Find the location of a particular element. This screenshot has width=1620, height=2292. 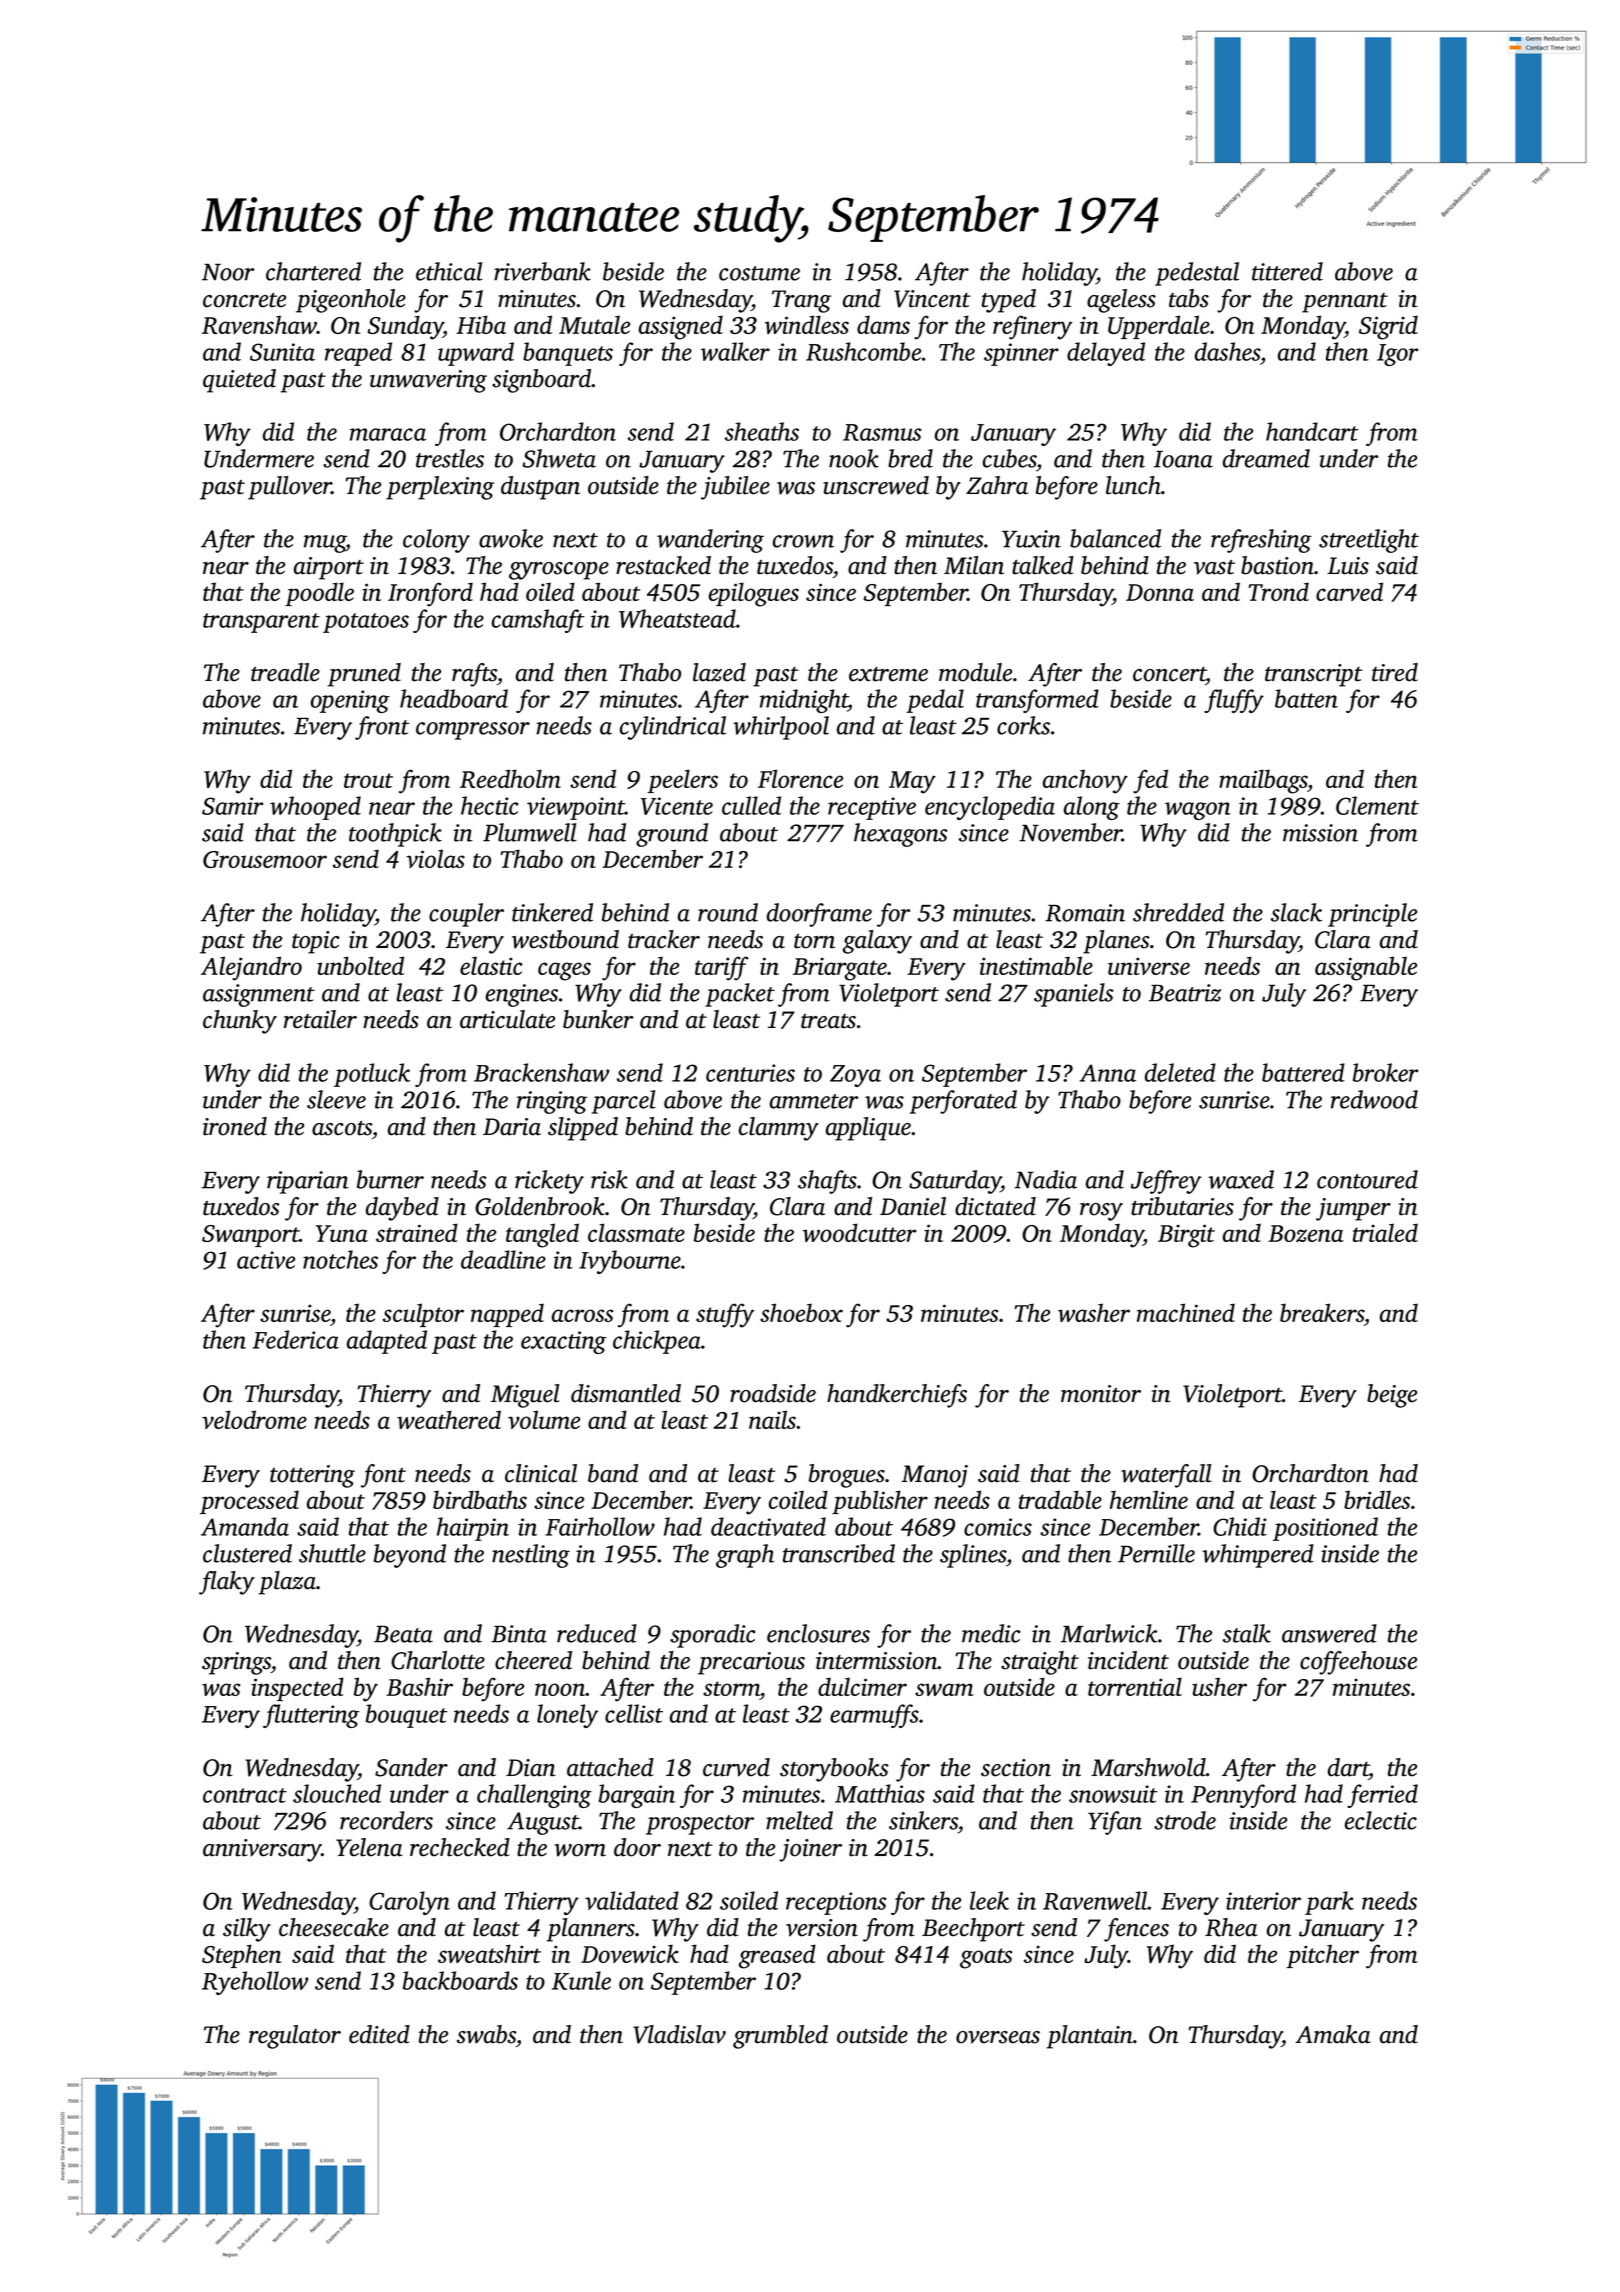

Noor is located at coordinates (228, 272).
